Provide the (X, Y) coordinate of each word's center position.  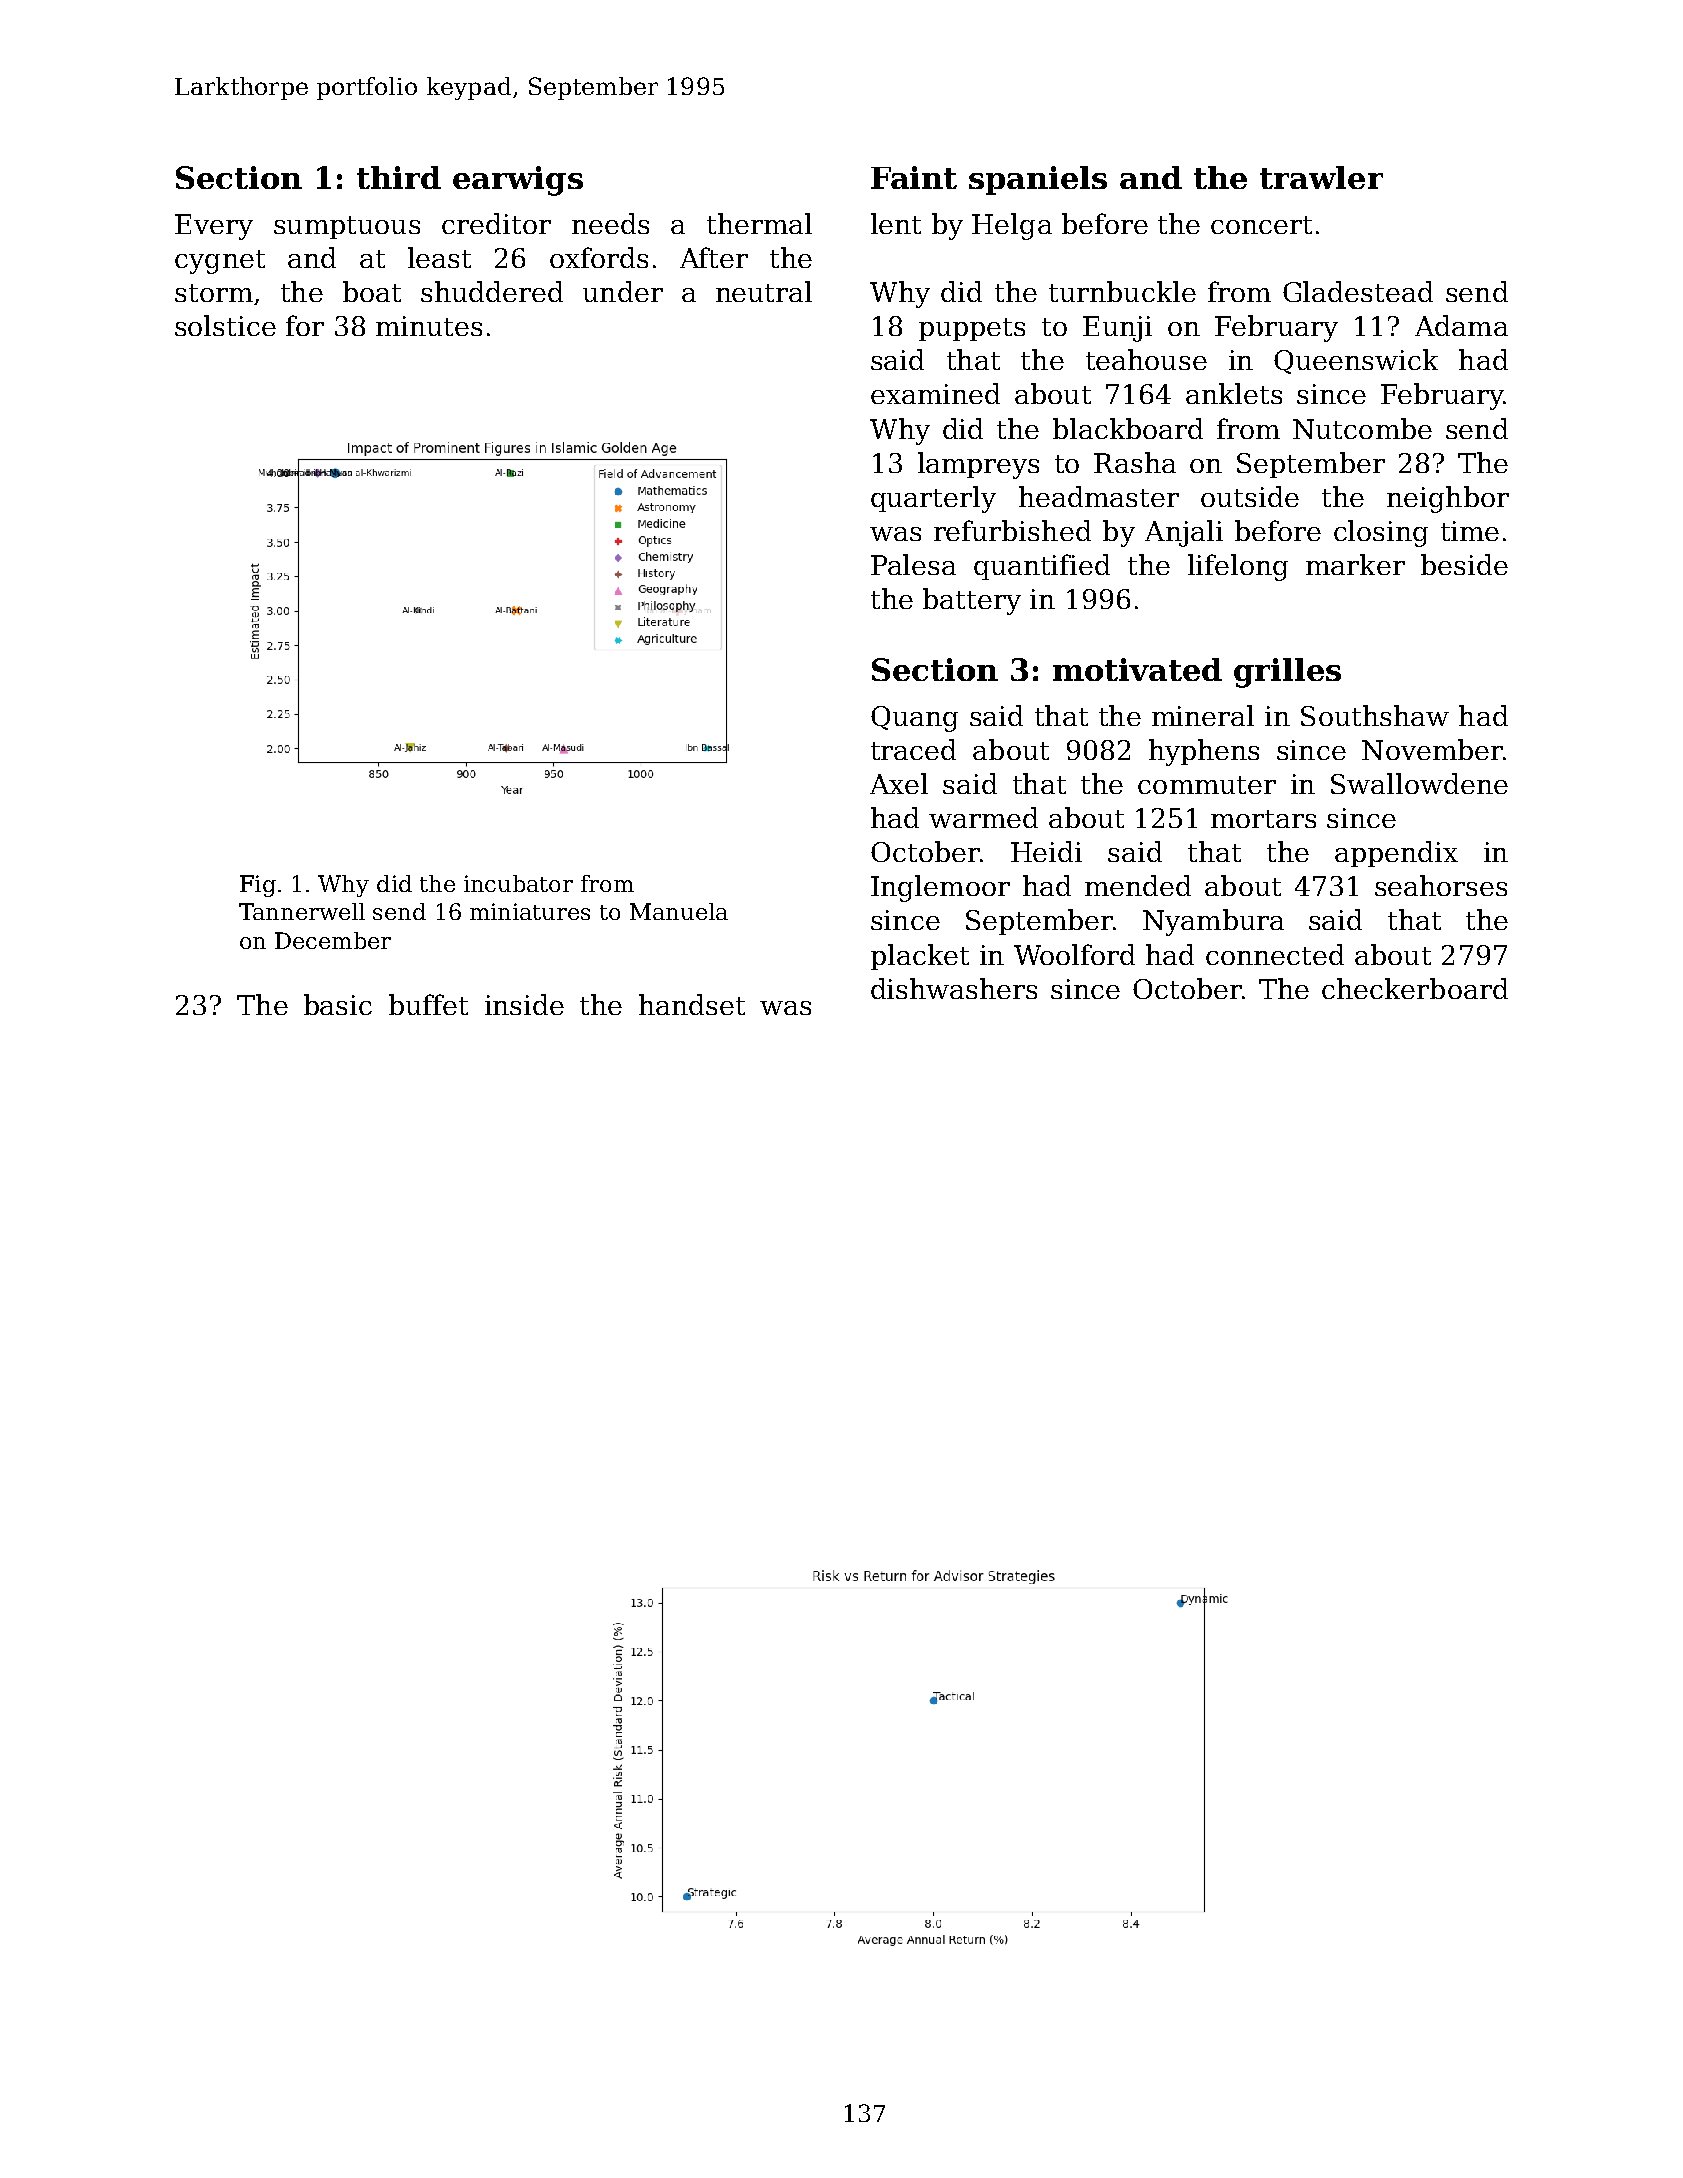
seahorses (1441, 885)
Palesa (913, 564)
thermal (759, 223)
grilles (1287, 673)
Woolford (1074, 954)
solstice (225, 325)
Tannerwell (302, 911)
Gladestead (1358, 291)
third (399, 177)
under (623, 291)
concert (1261, 225)
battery (972, 601)
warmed (983, 817)
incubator (518, 883)
